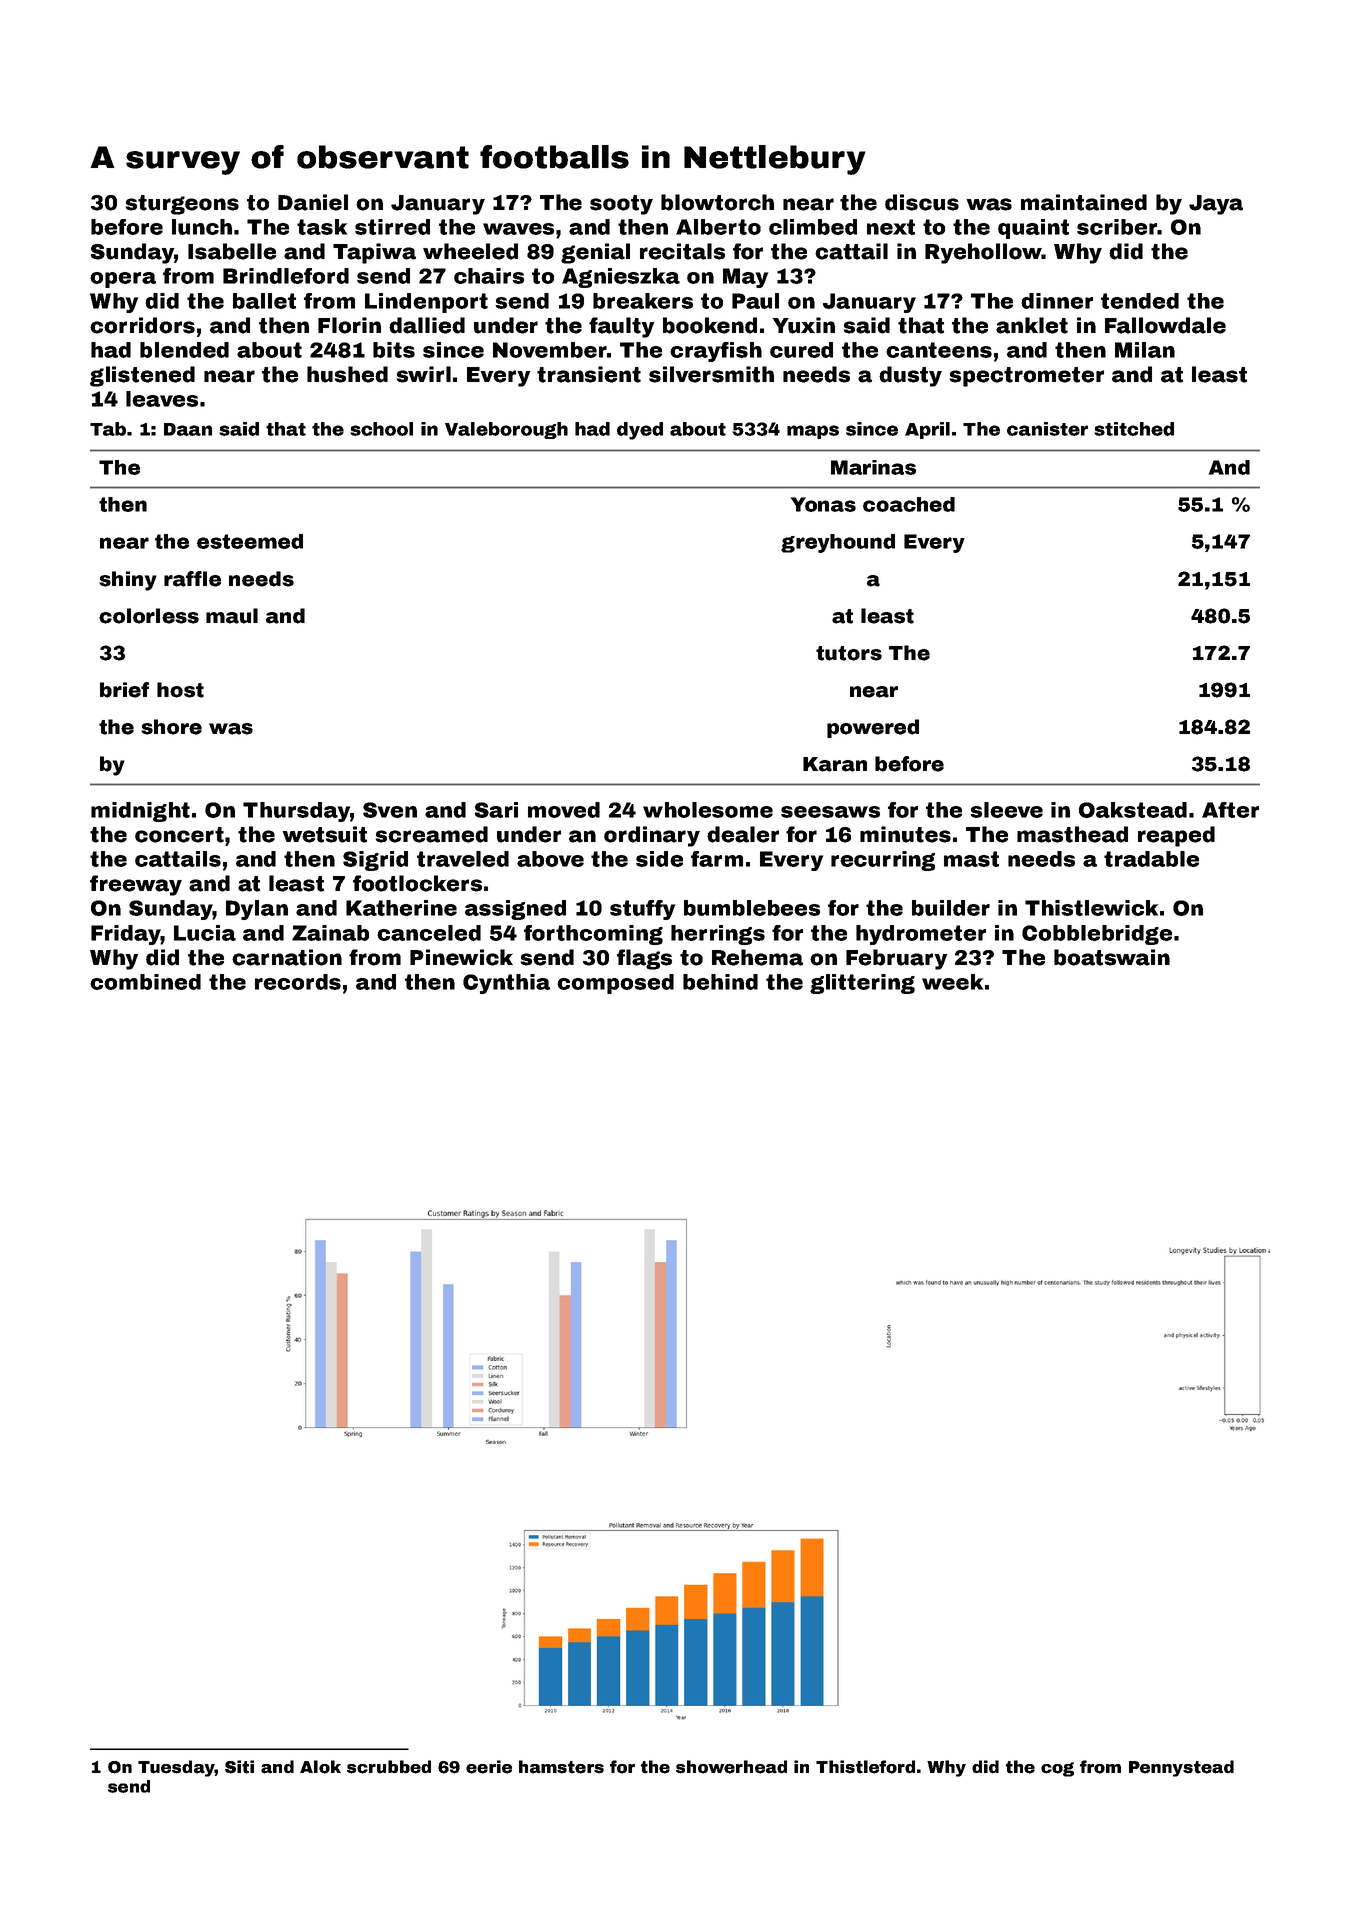  I want to click on Pennystead, so click(1181, 1768).
